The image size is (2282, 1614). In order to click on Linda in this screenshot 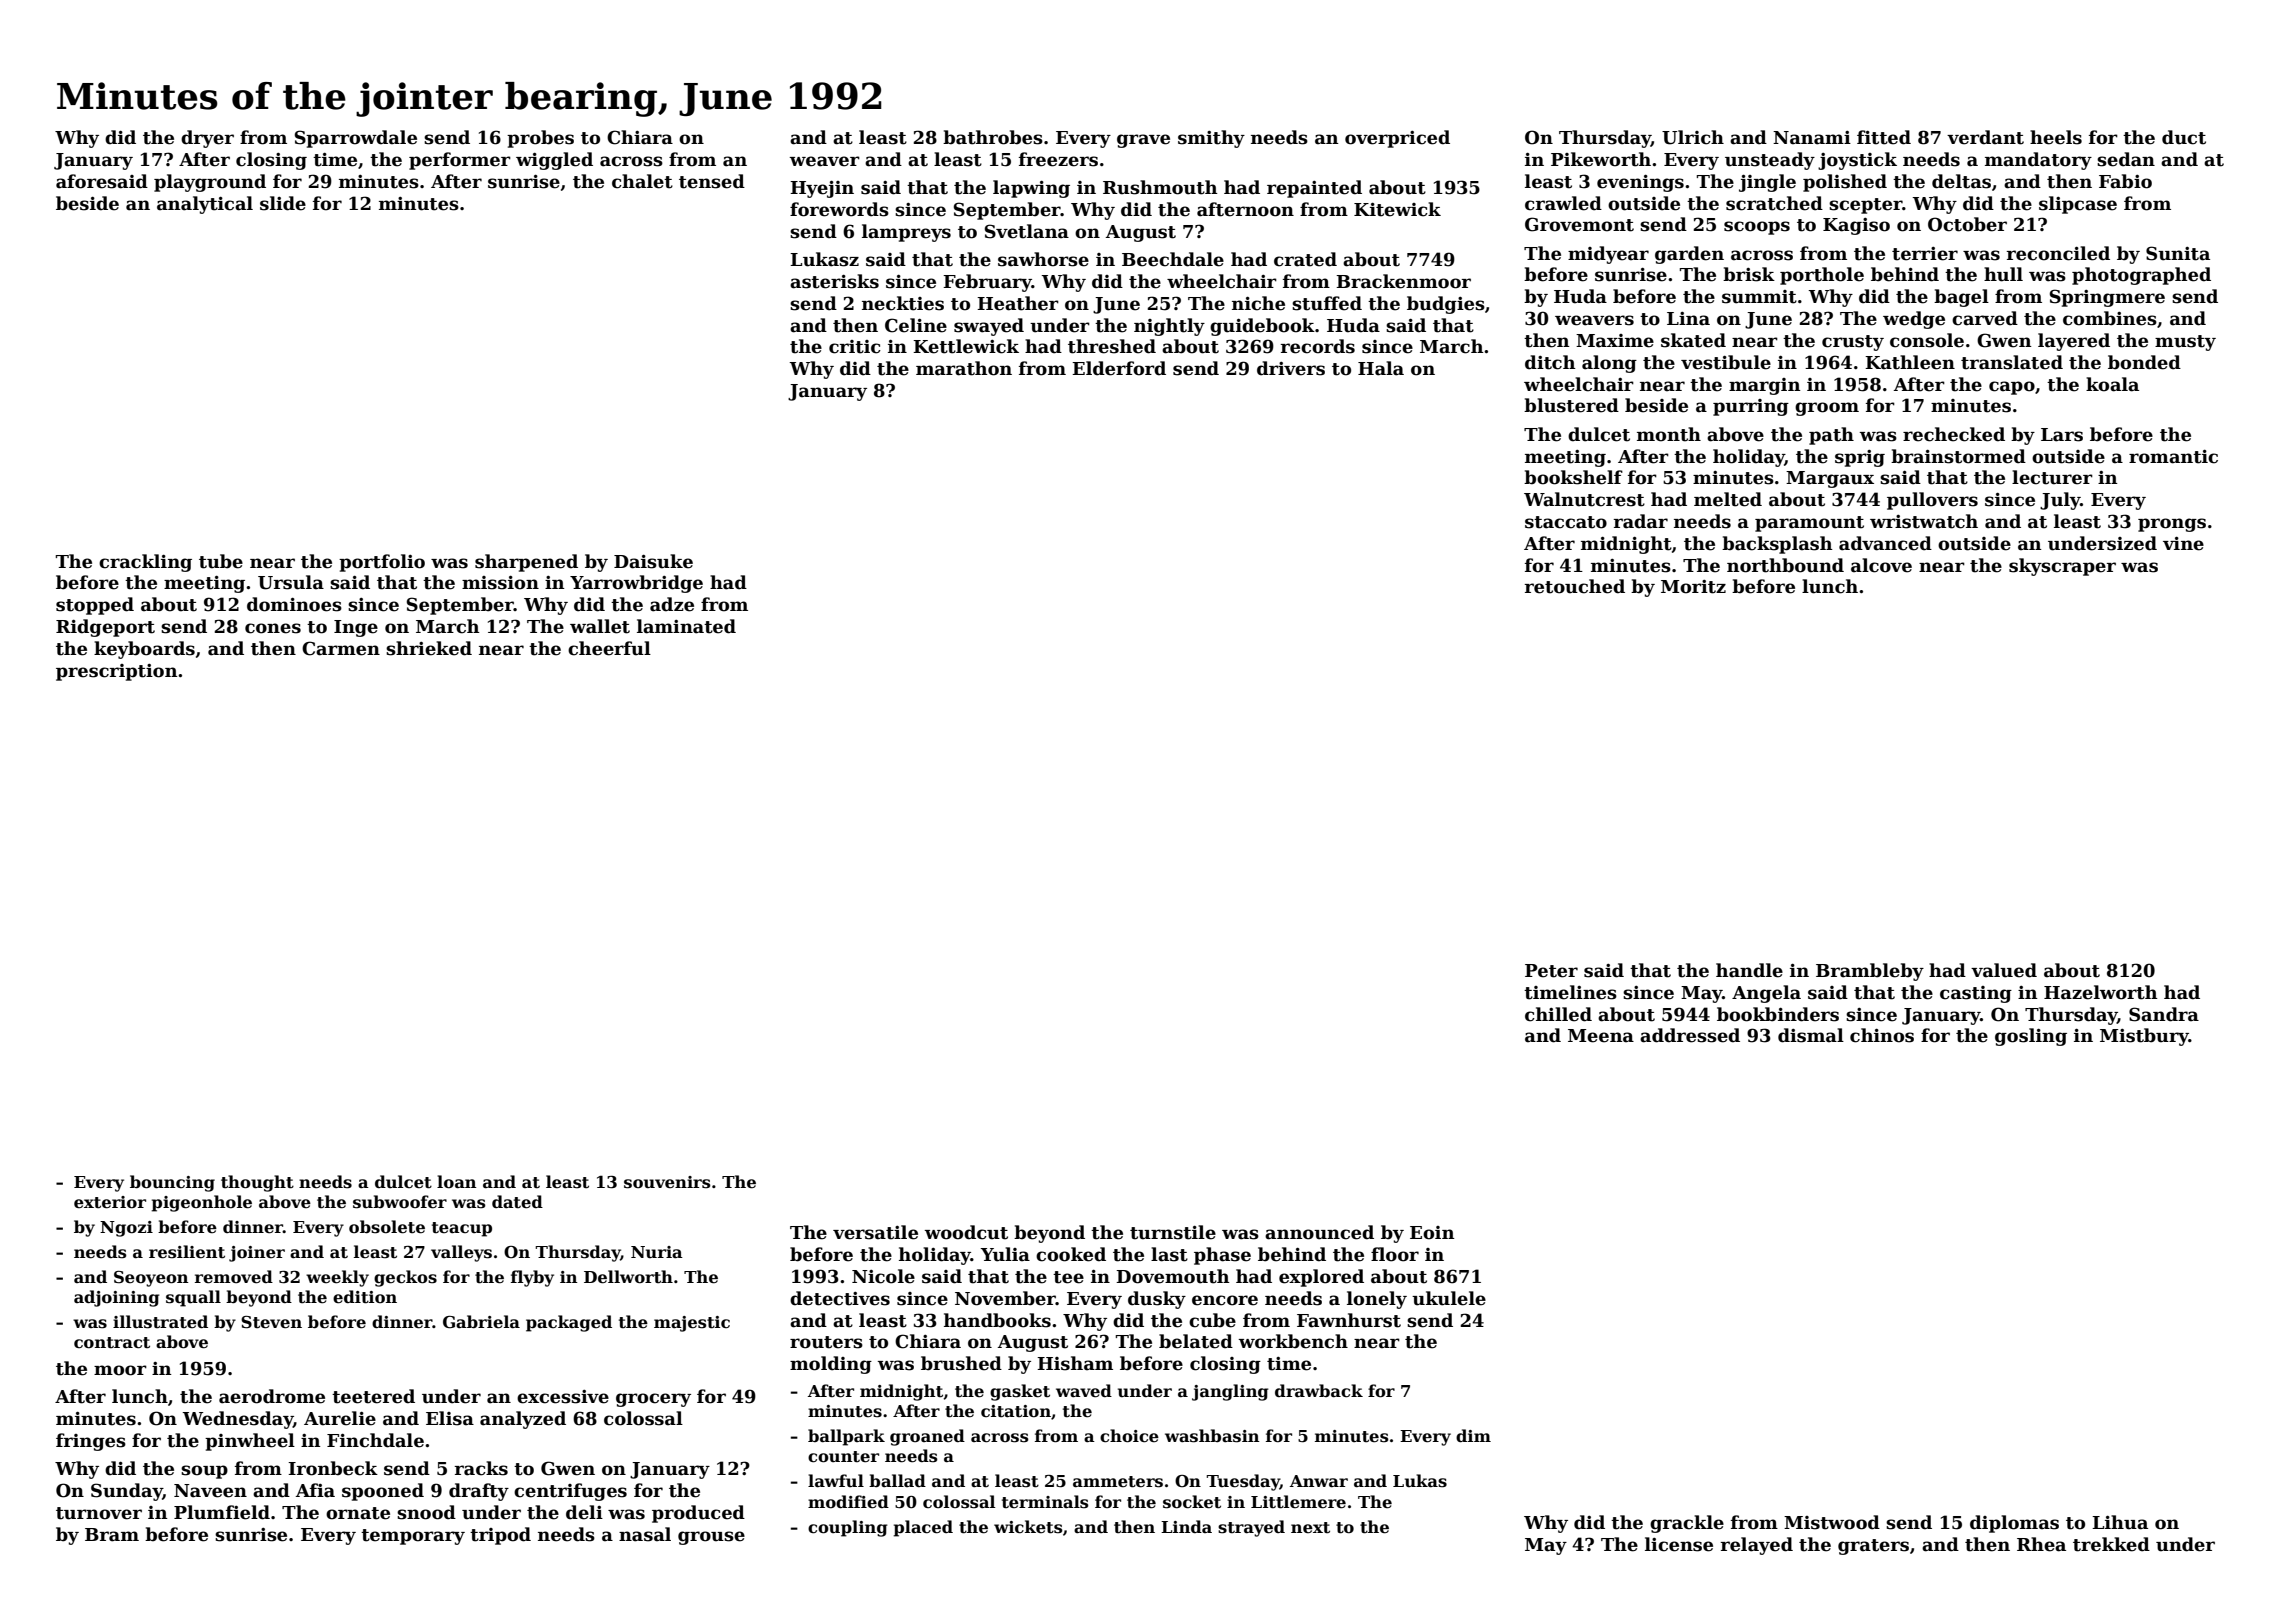, I will do `click(1186, 1526)`.
